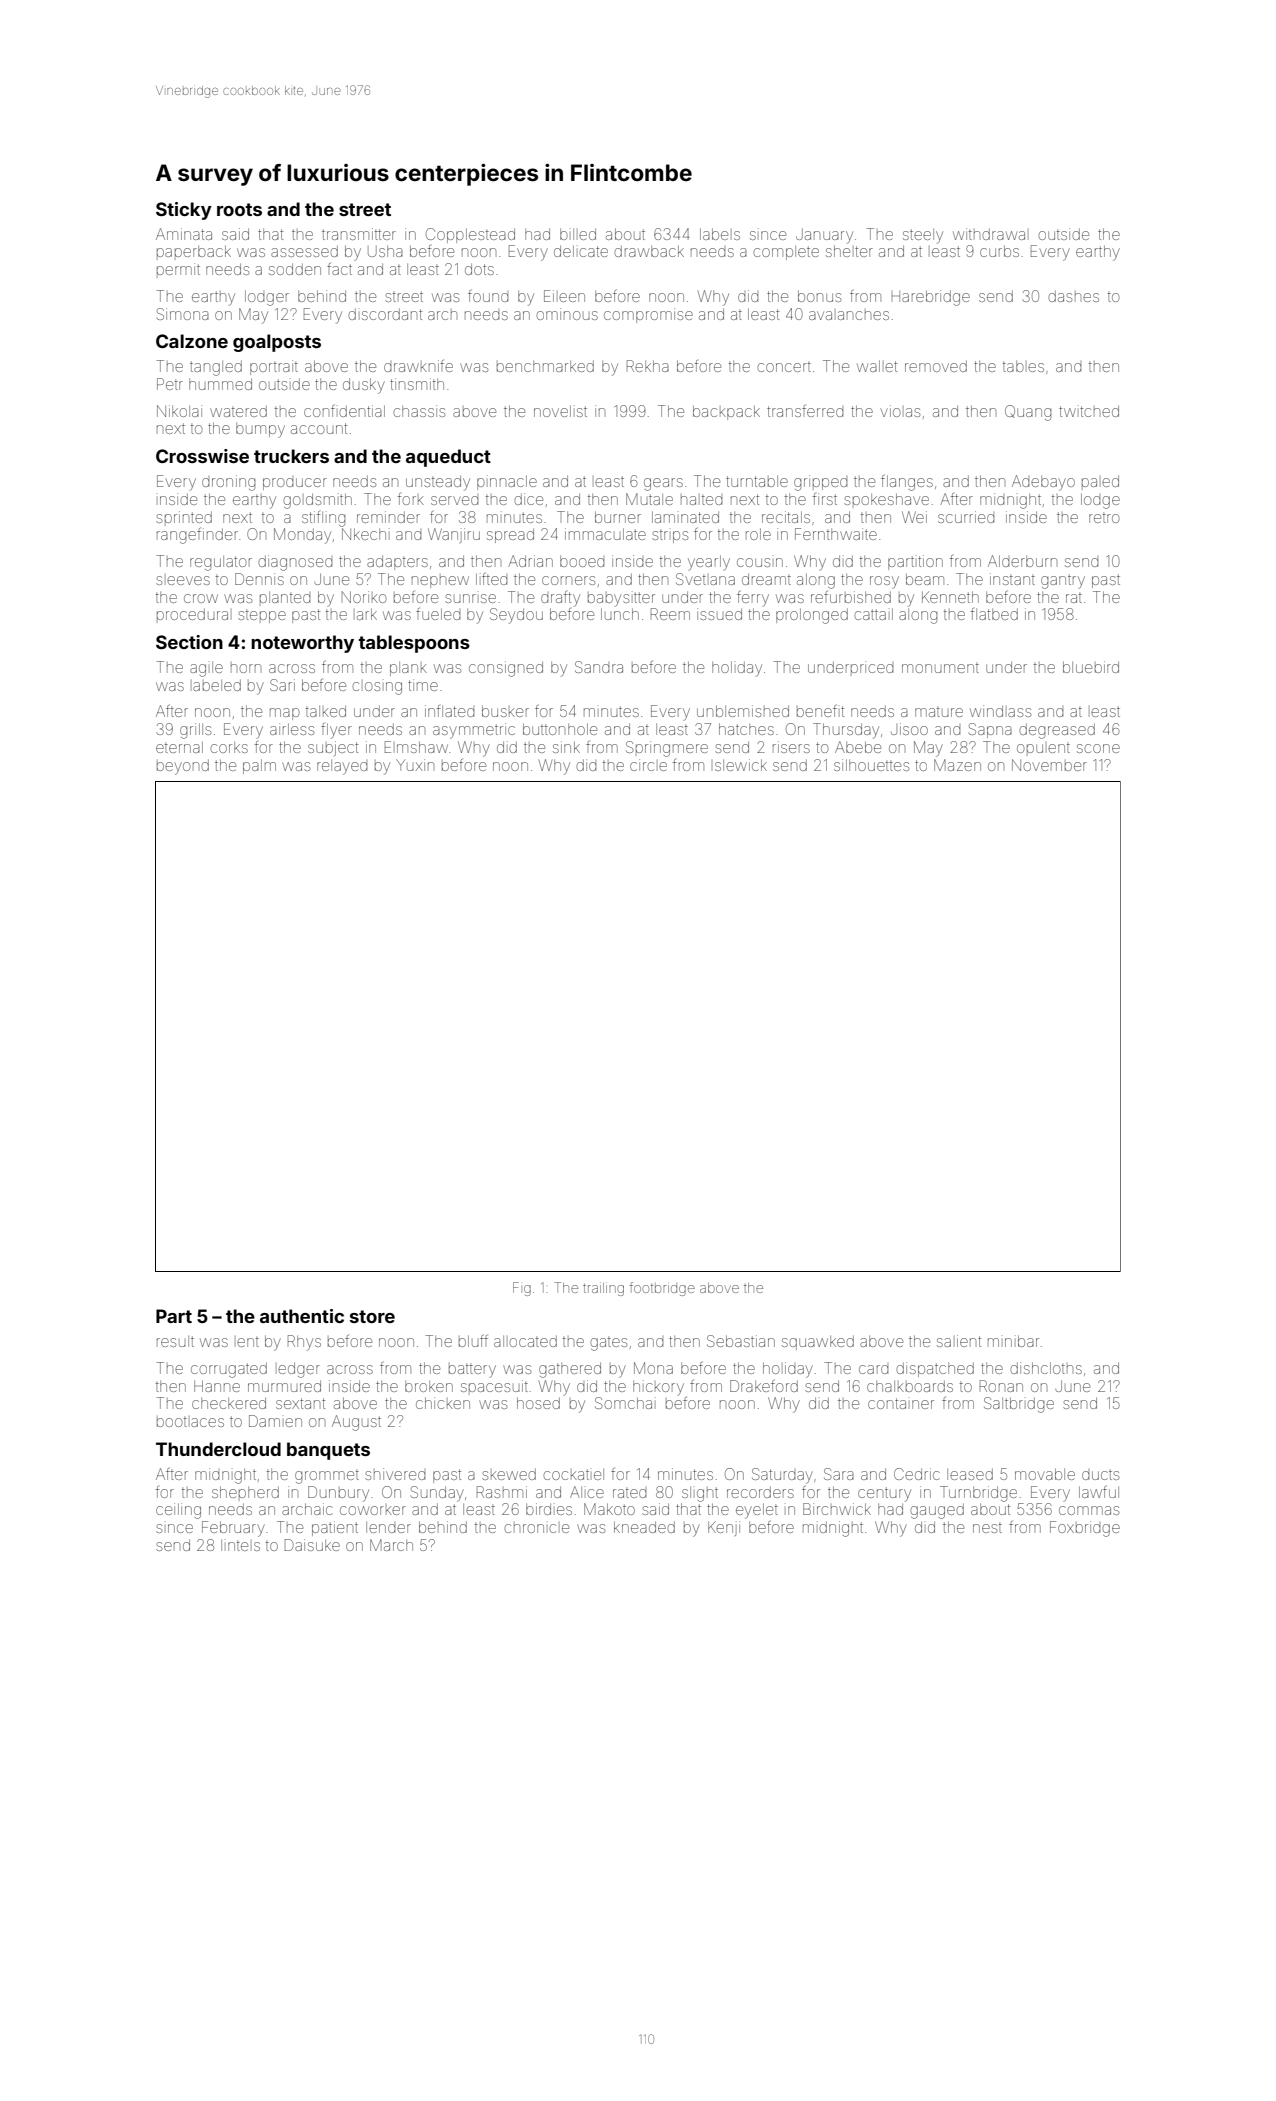  What do you see at coordinates (372, 1316) in the screenshot?
I see `store` at bounding box center [372, 1316].
